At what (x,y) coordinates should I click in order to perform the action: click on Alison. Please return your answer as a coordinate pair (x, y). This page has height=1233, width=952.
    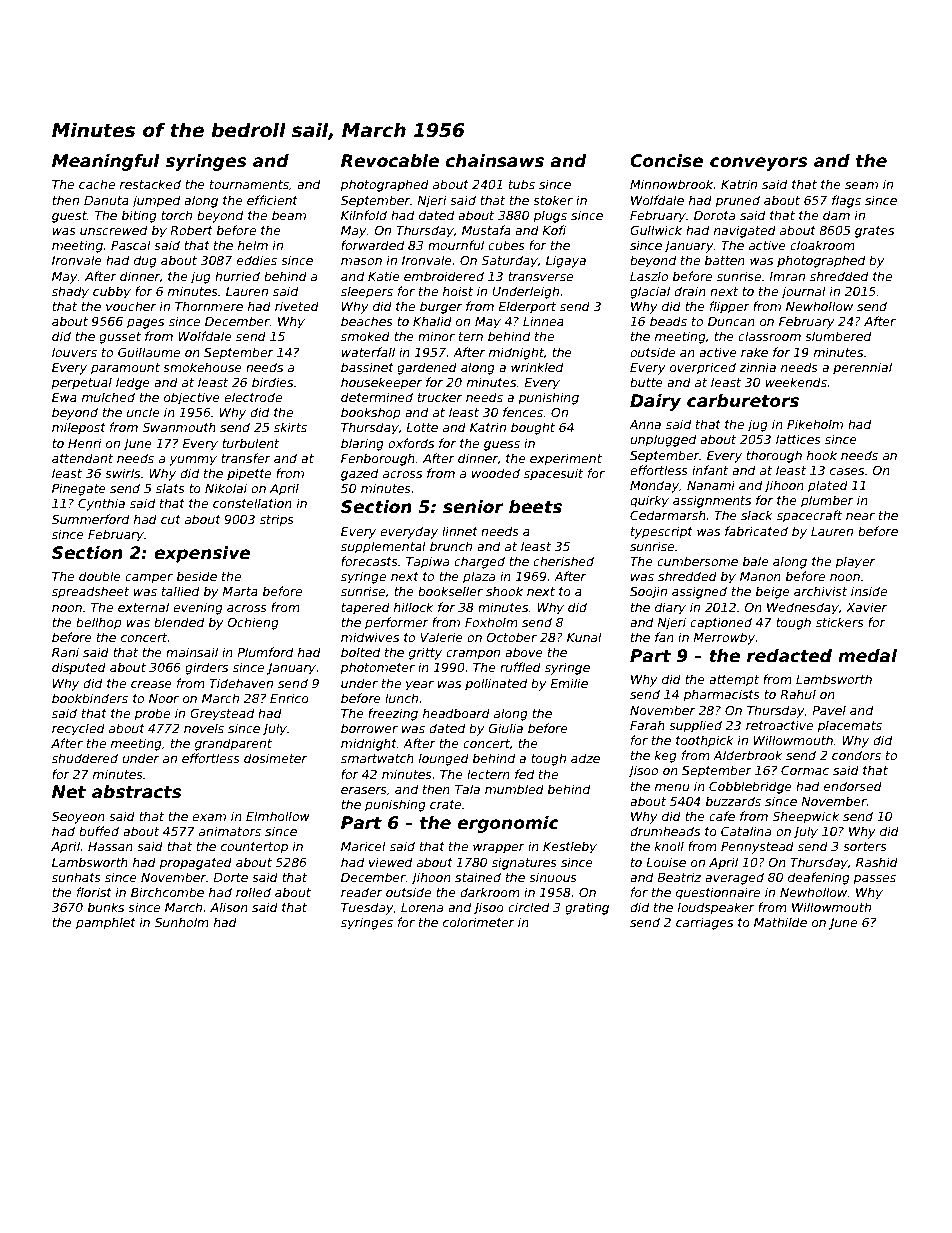
    Looking at the image, I should click on (229, 907).
